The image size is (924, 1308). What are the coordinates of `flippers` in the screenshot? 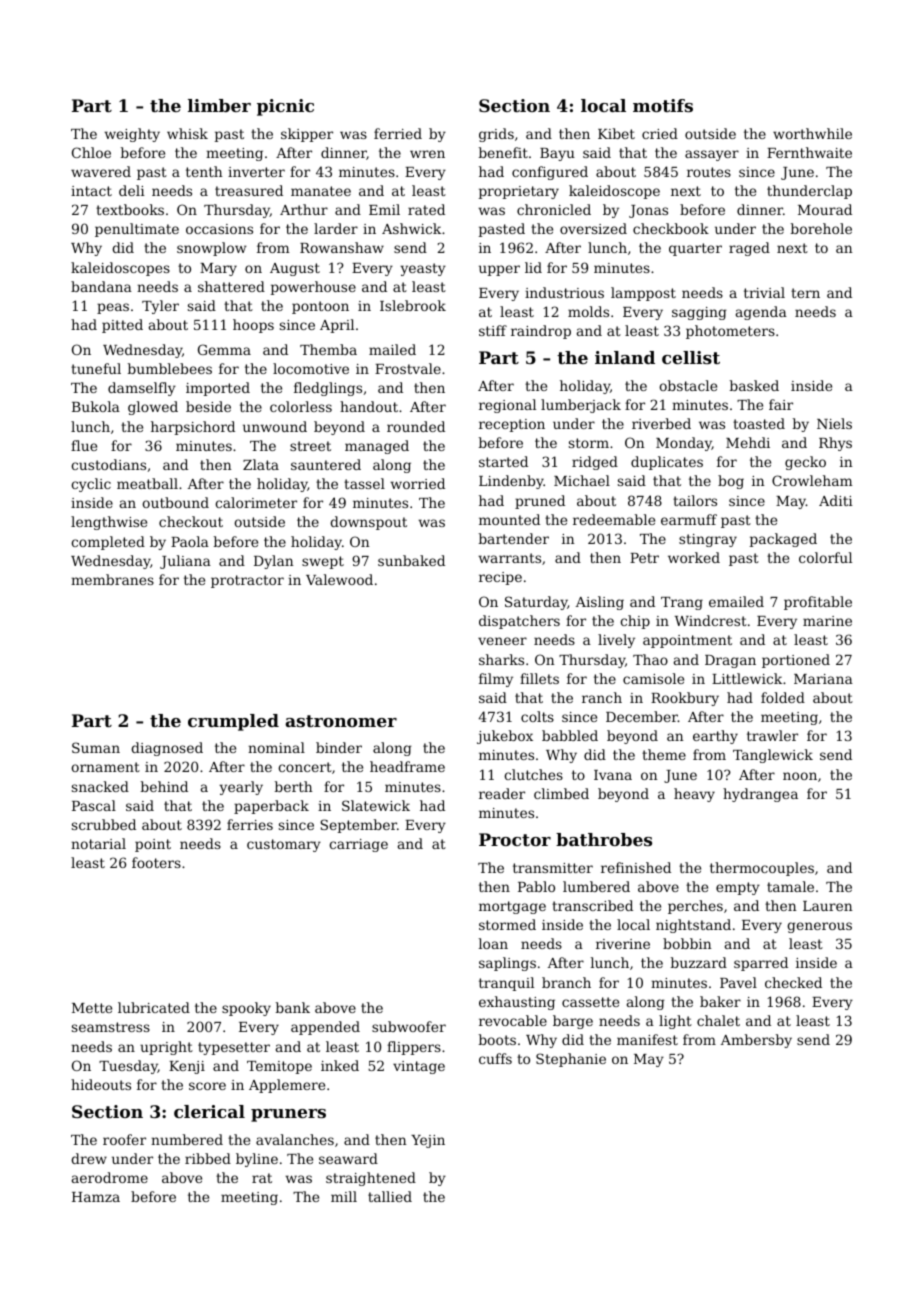 It's located at (414, 1048).
